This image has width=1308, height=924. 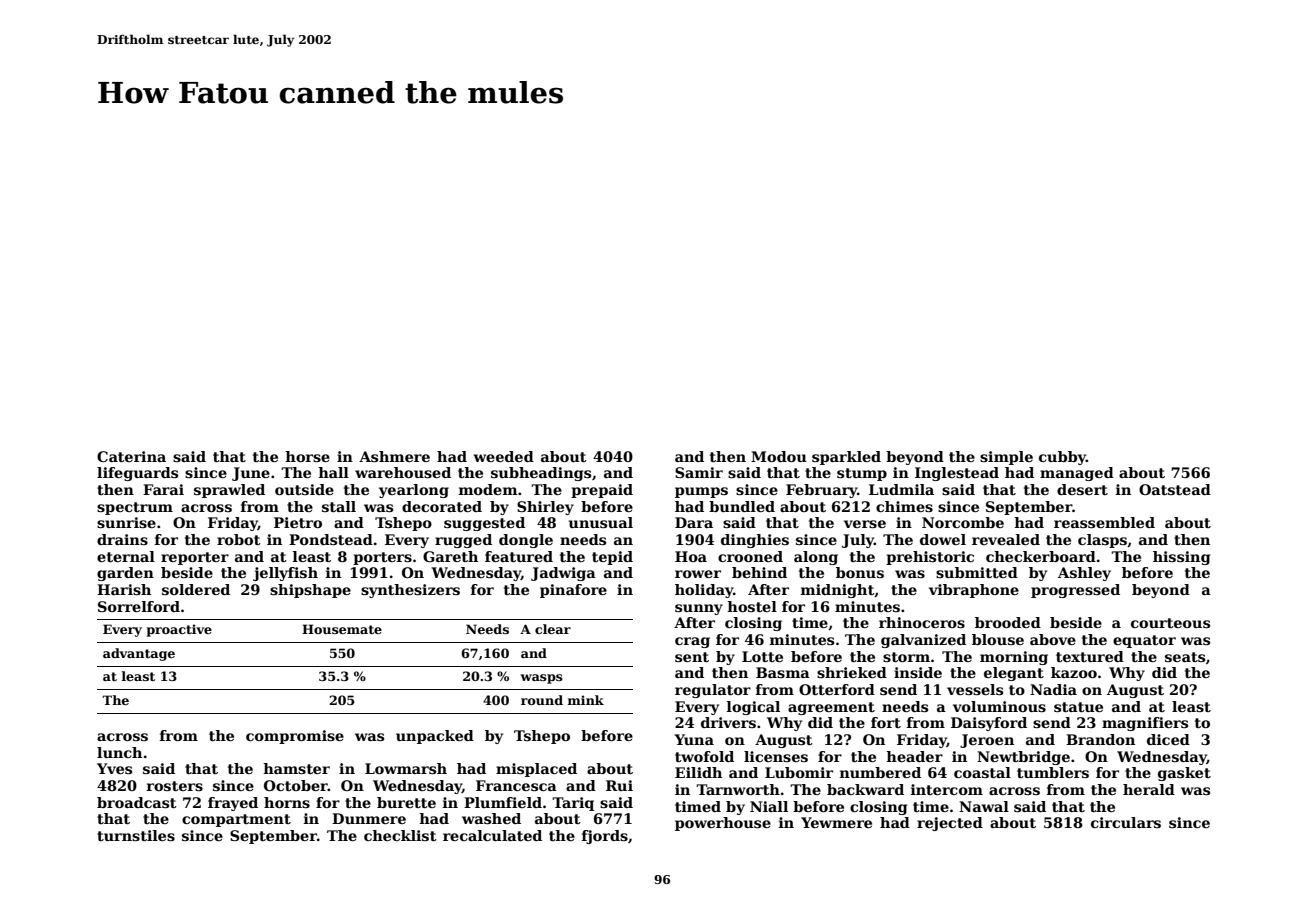 I want to click on herald, so click(x=1149, y=789).
